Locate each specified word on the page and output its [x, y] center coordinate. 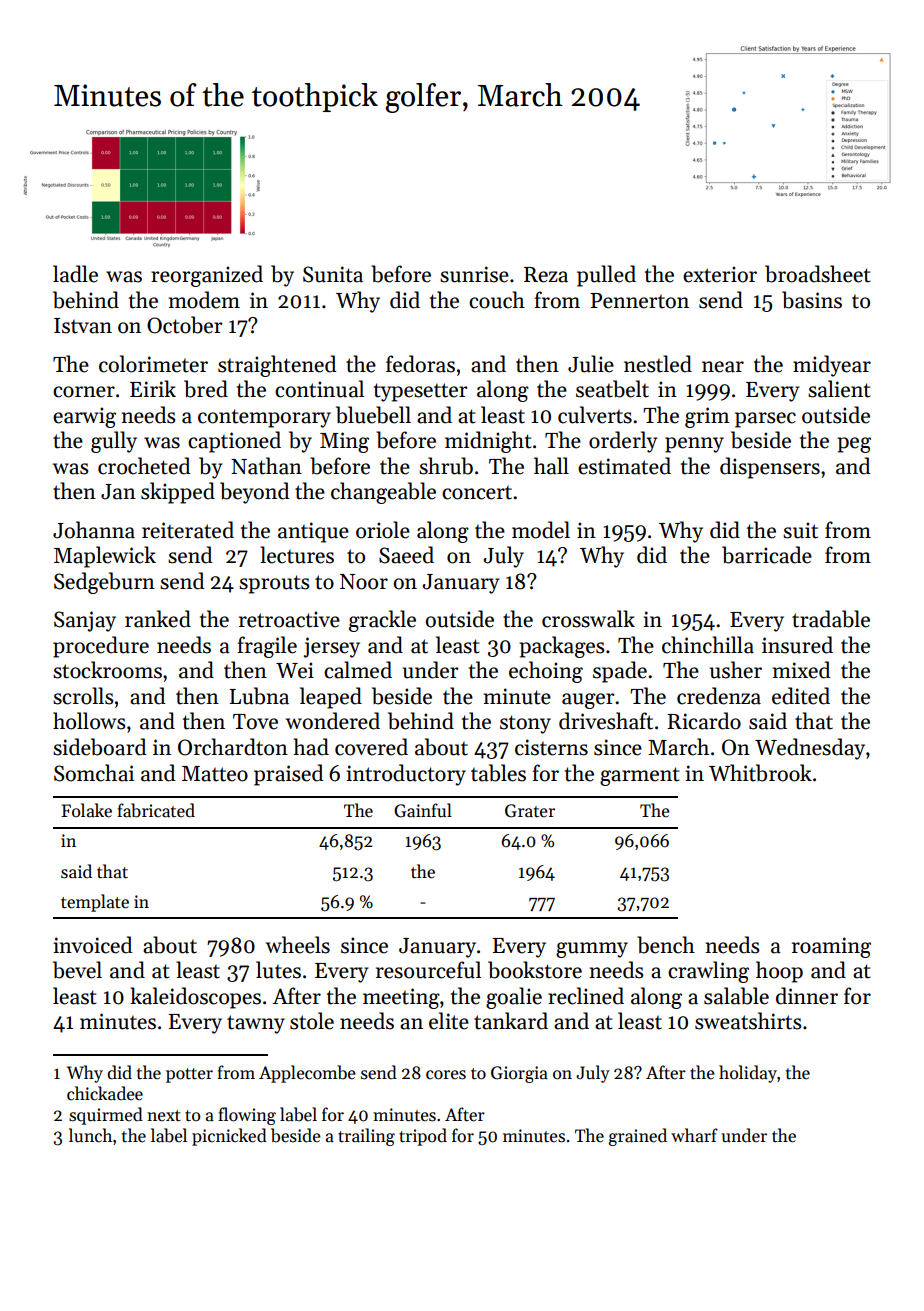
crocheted [144, 466]
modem [204, 300]
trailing [366, 1137]
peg [854, 445]
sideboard [99, 747]
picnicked [229, 1137]
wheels [298, 945]
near [723, 367]
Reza [546, 275]
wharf [694, 1135]
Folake [86, 810]
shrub [446, 466]
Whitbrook [760, 773]
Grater [530, 811]
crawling [708, 972]
